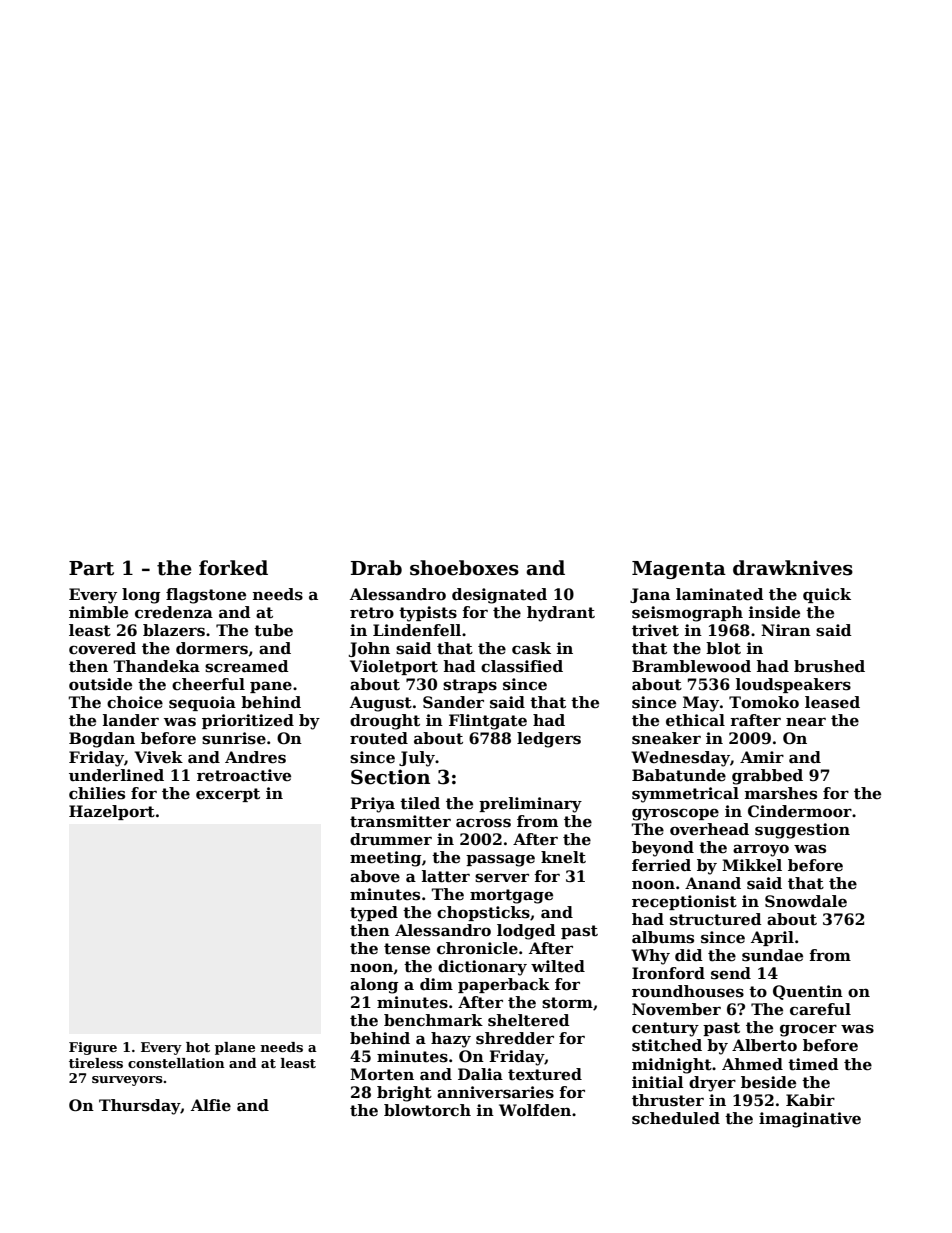  I want to click on Niran, so click(786, 630).
